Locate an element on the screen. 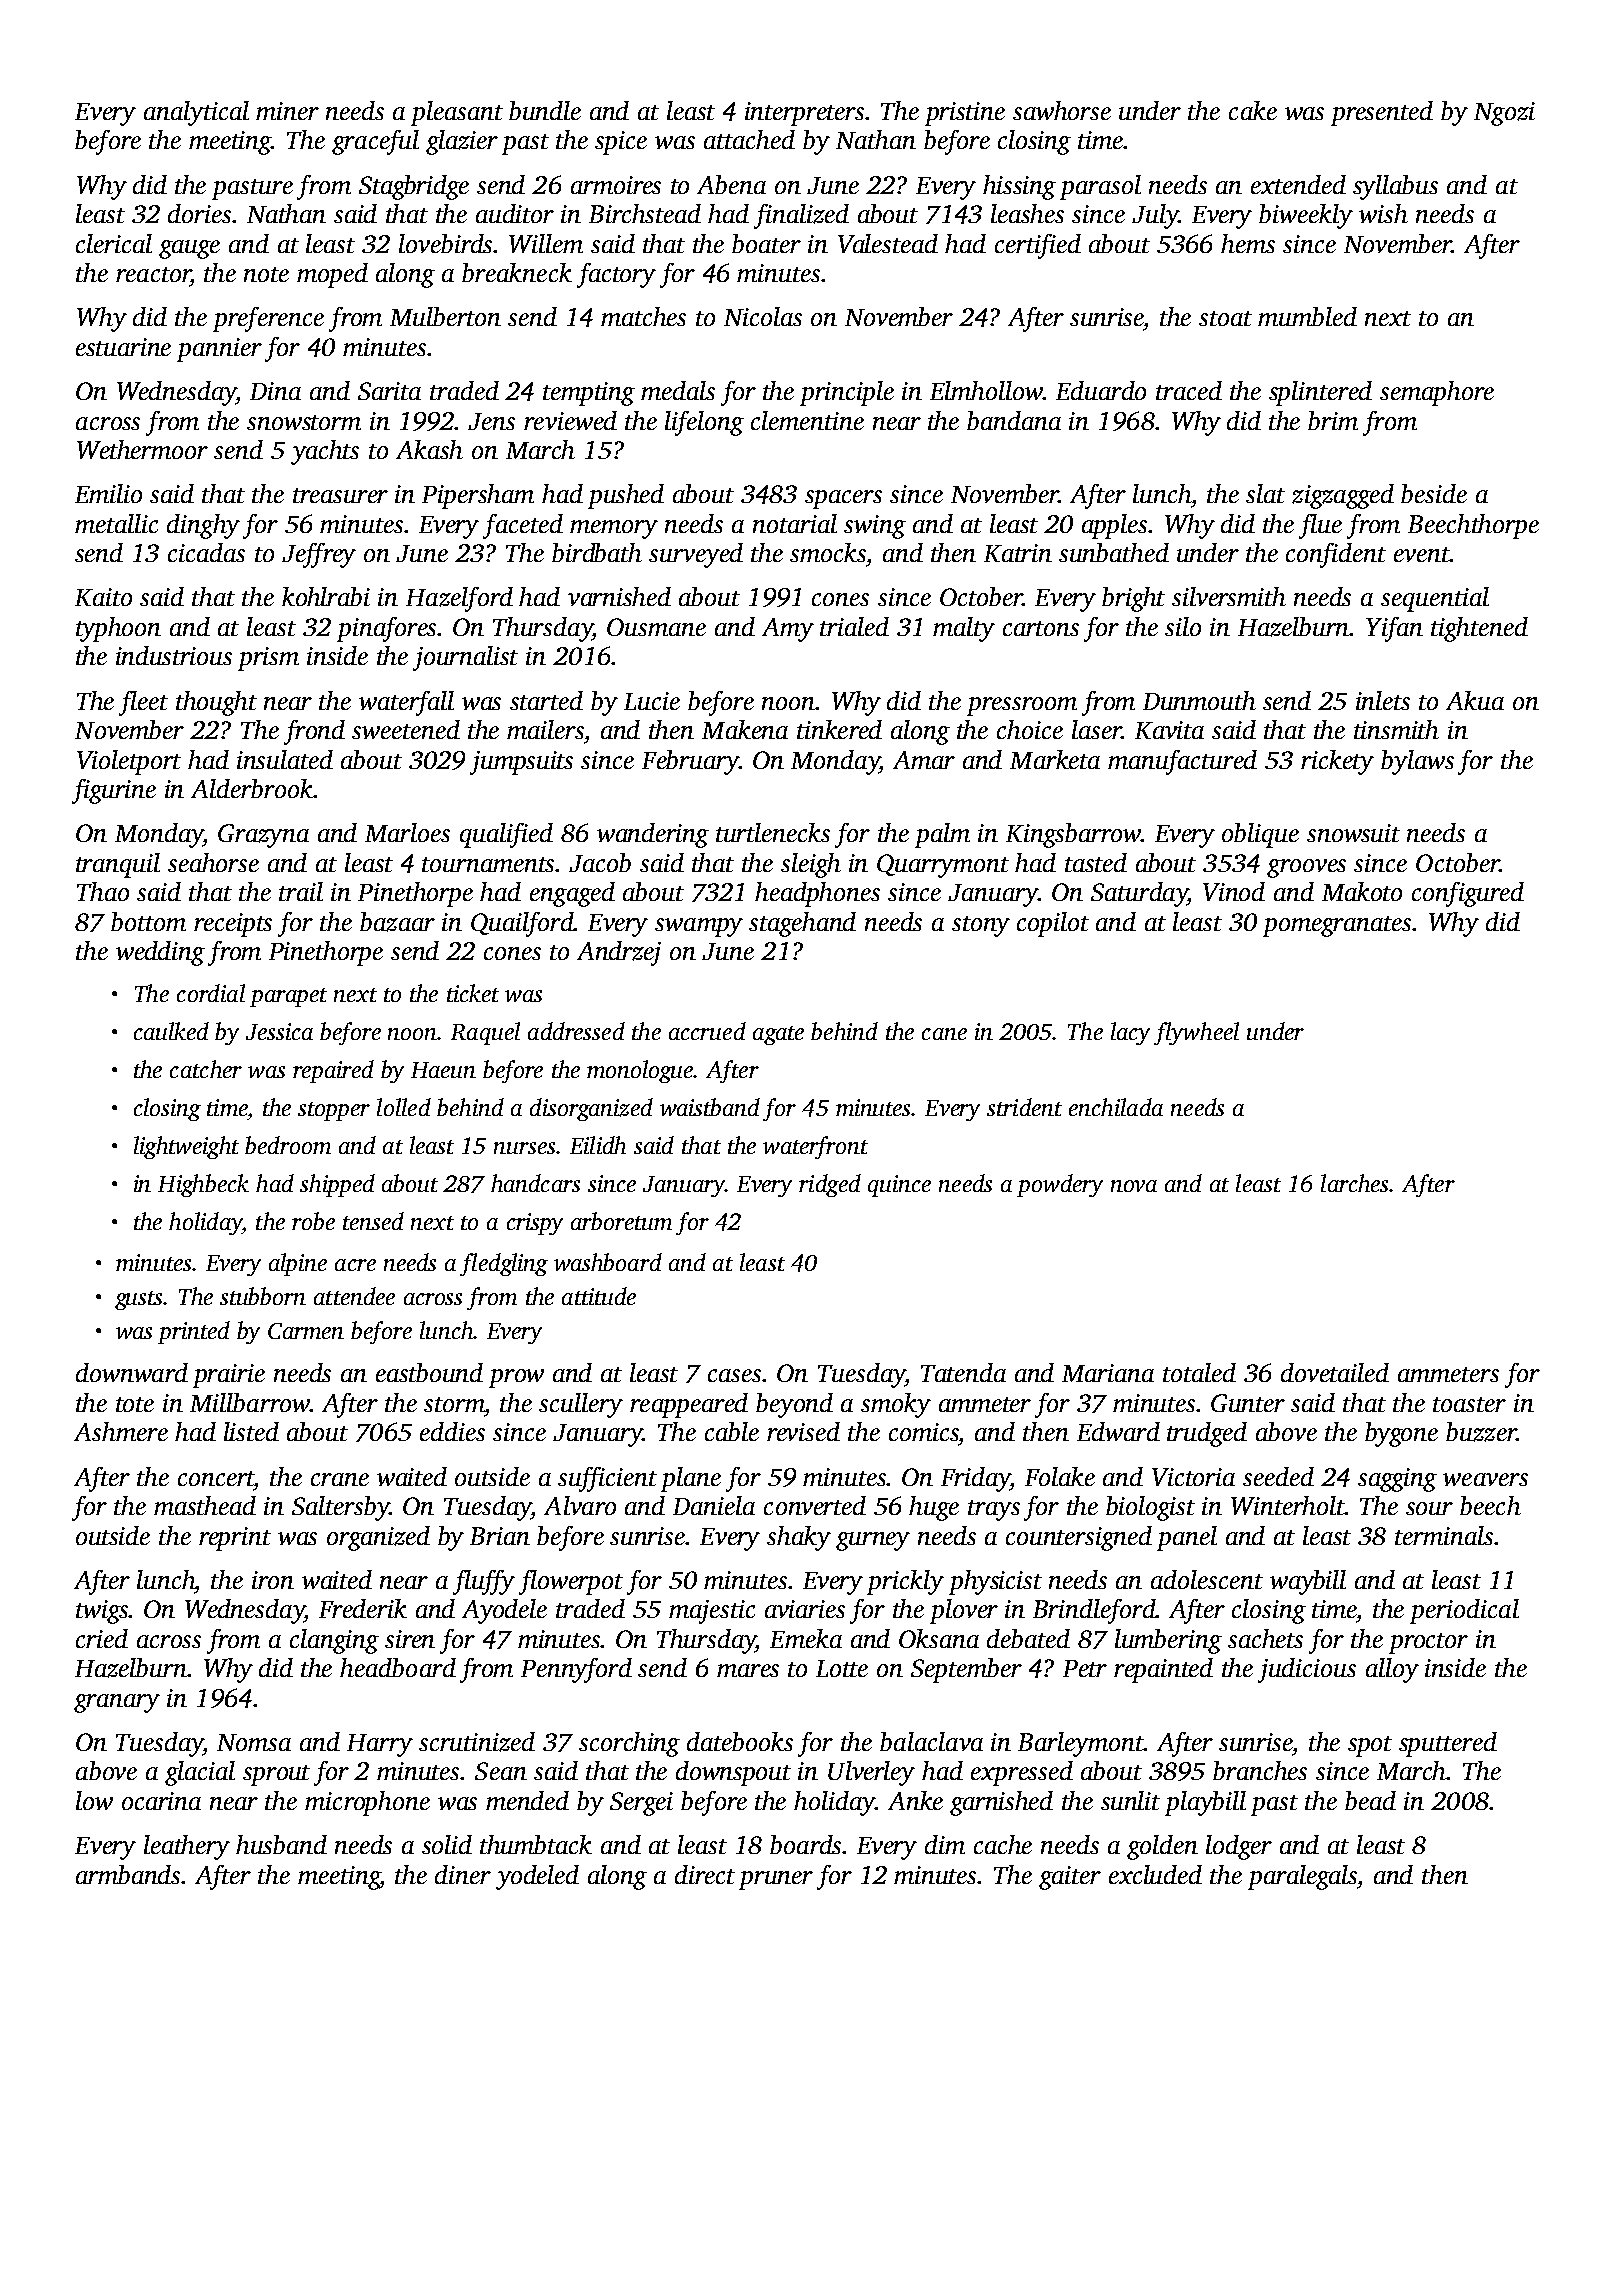 The width and height of the screenshot is (1620, 2292). estuarine is located at coordinates (123, 347).
